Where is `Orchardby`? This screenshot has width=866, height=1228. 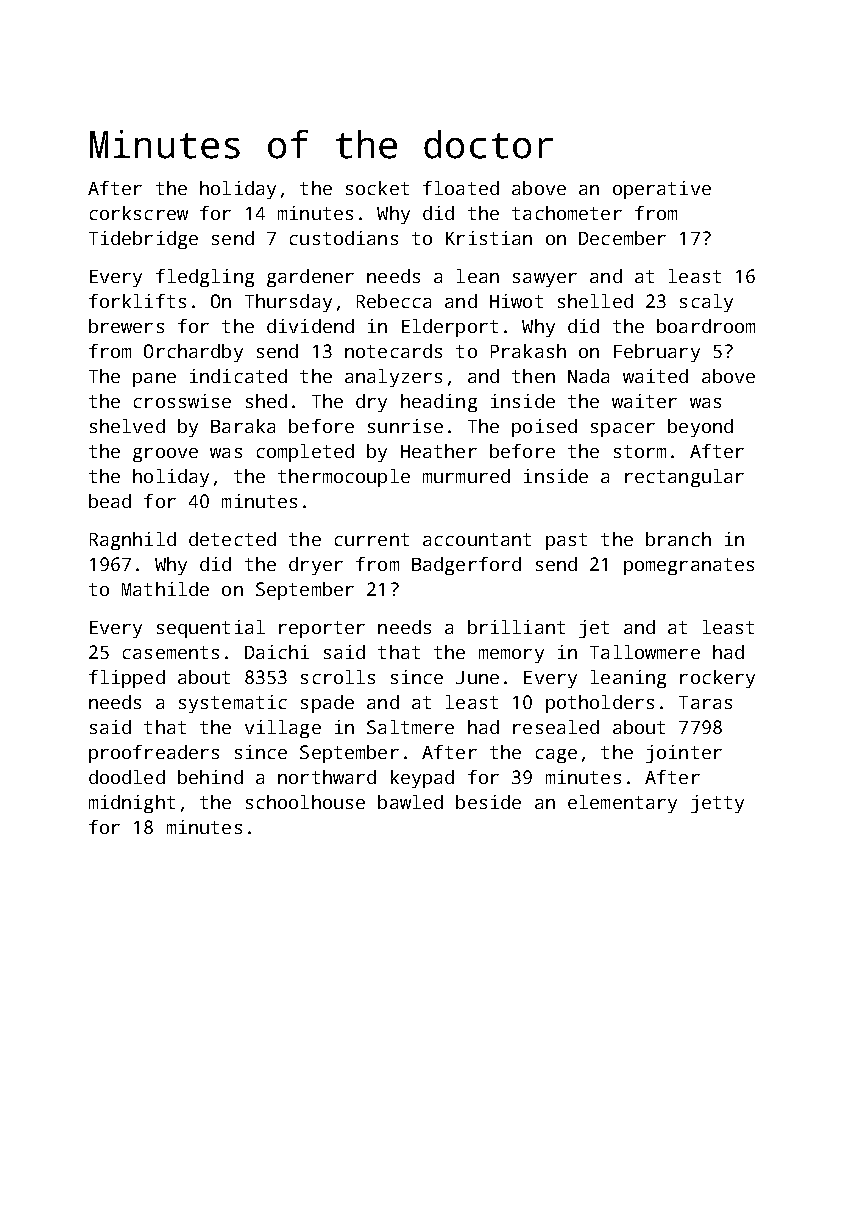 Orchardby is located at coordinates (193, 353).
